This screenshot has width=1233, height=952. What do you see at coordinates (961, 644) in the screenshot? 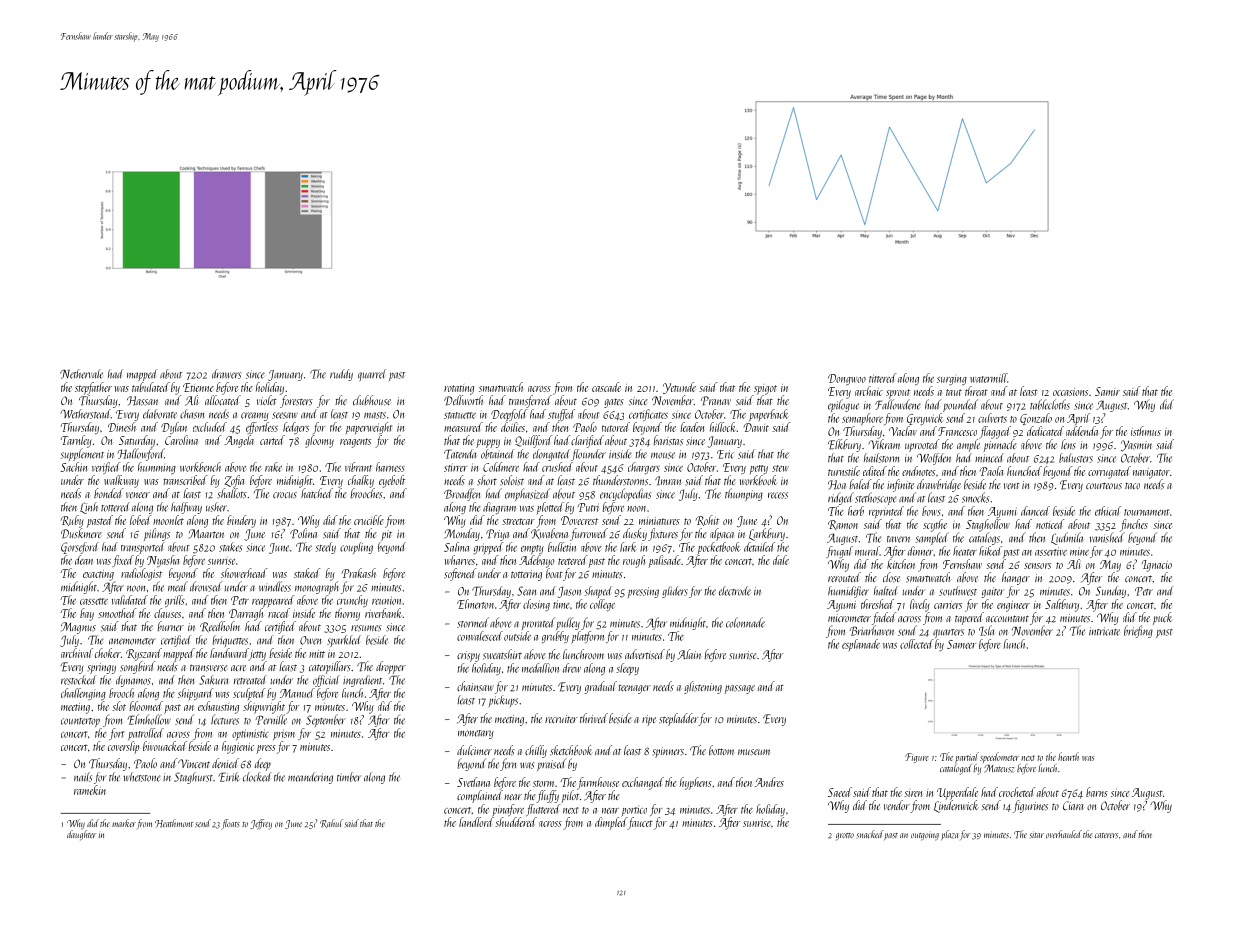
I see `Sameer` at bounding box center [961, 644].
